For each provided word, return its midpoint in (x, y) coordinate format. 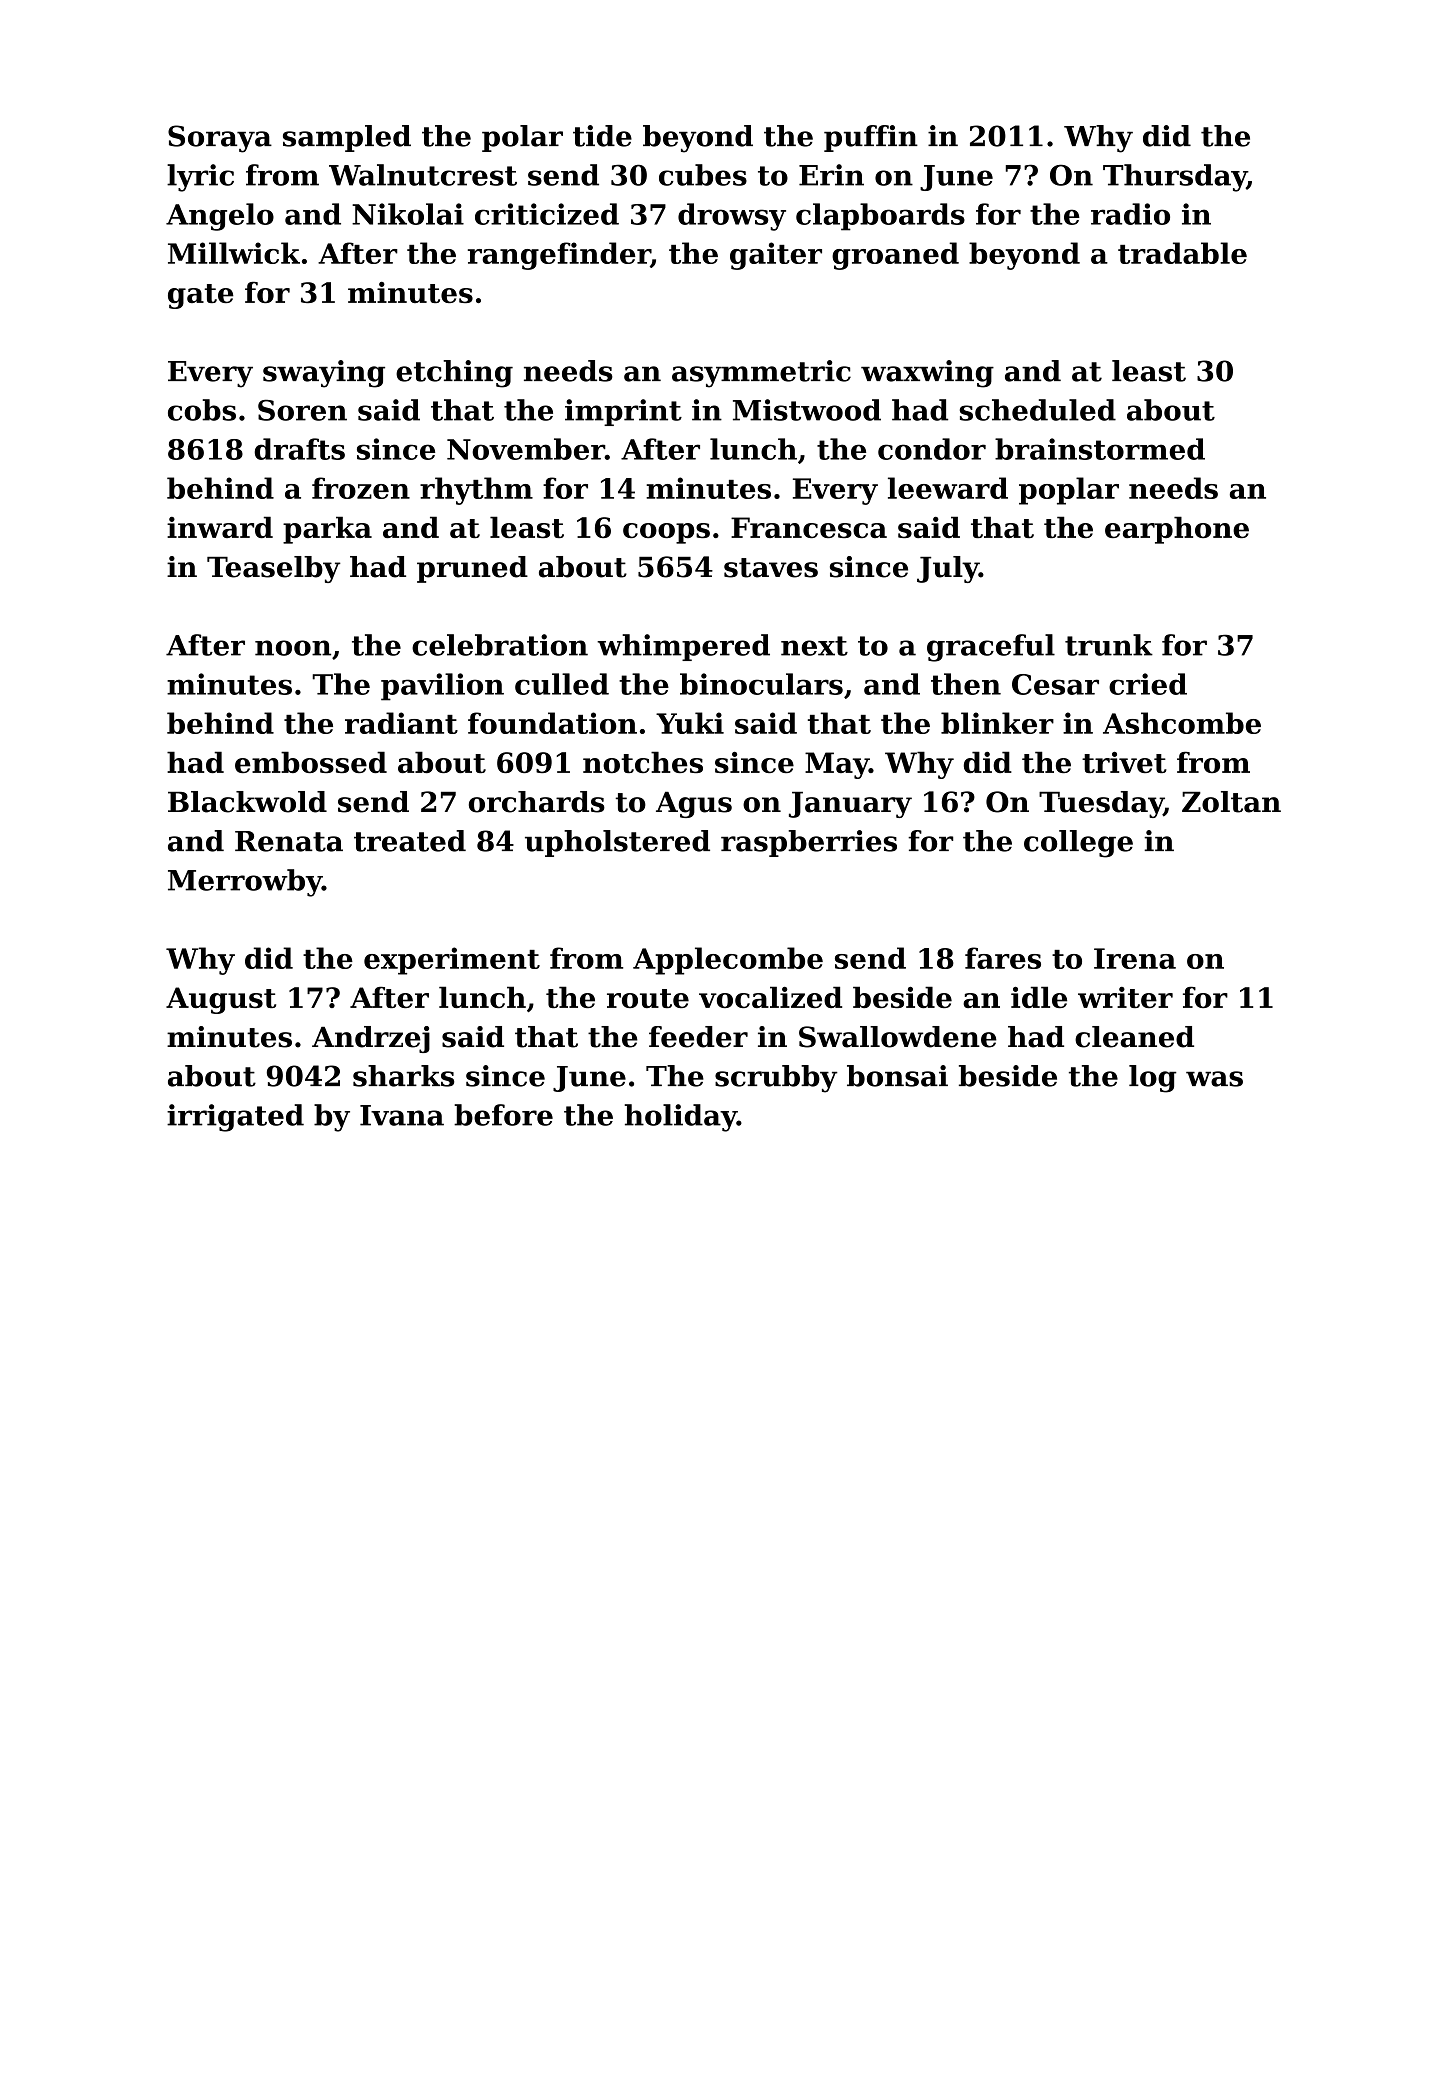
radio (1130, 214)
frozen (361, 488)
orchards (537, 802)
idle (1039, 997)
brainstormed (1100, 449)
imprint (623, 412)
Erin (831, 175)
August (221, 1000)
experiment (452, 961)
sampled (347, 138)
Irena (1135, 958)
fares (1003, 958)
